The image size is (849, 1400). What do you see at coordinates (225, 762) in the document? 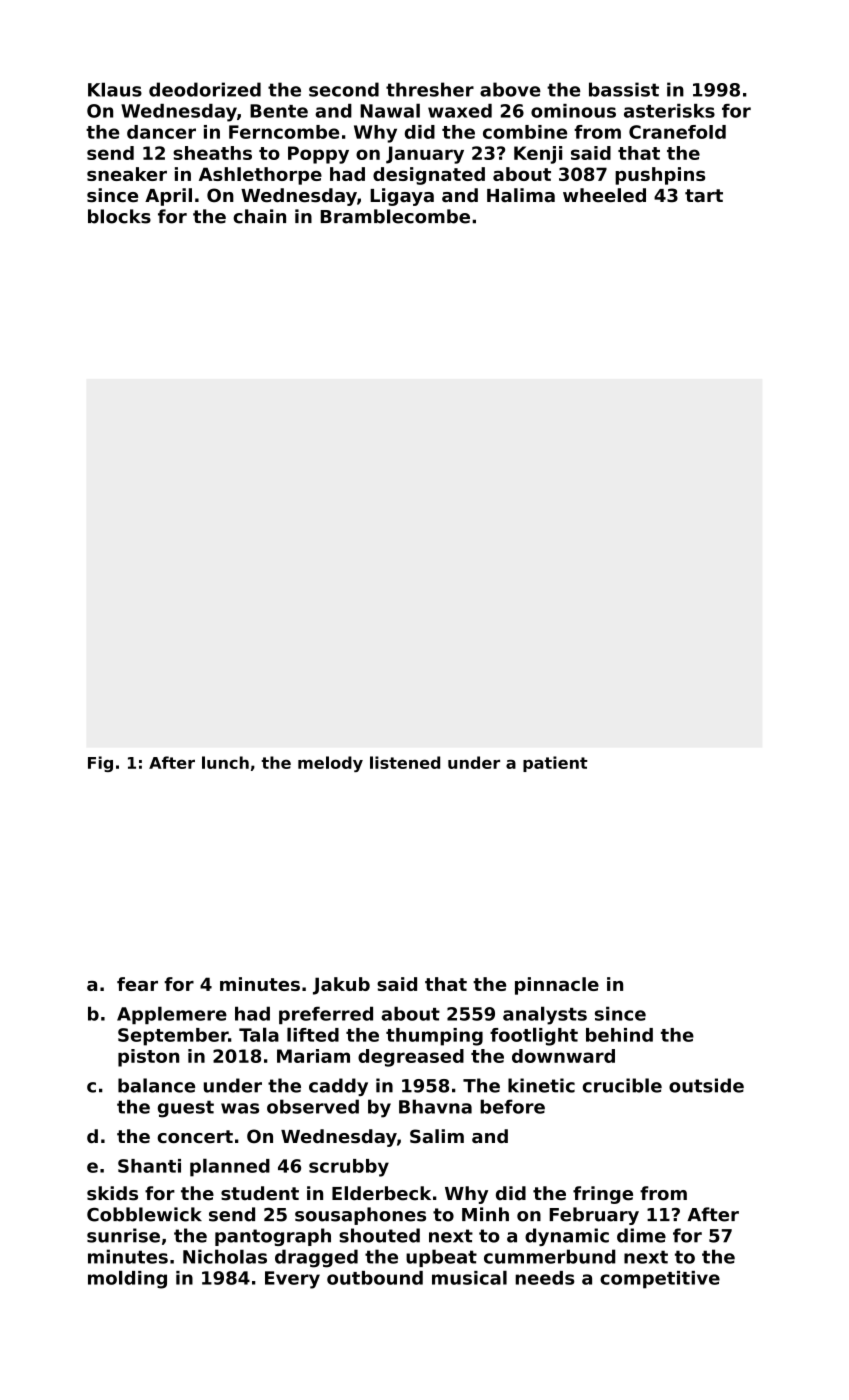
I see `lunch` at bounding box center [225, 762].
